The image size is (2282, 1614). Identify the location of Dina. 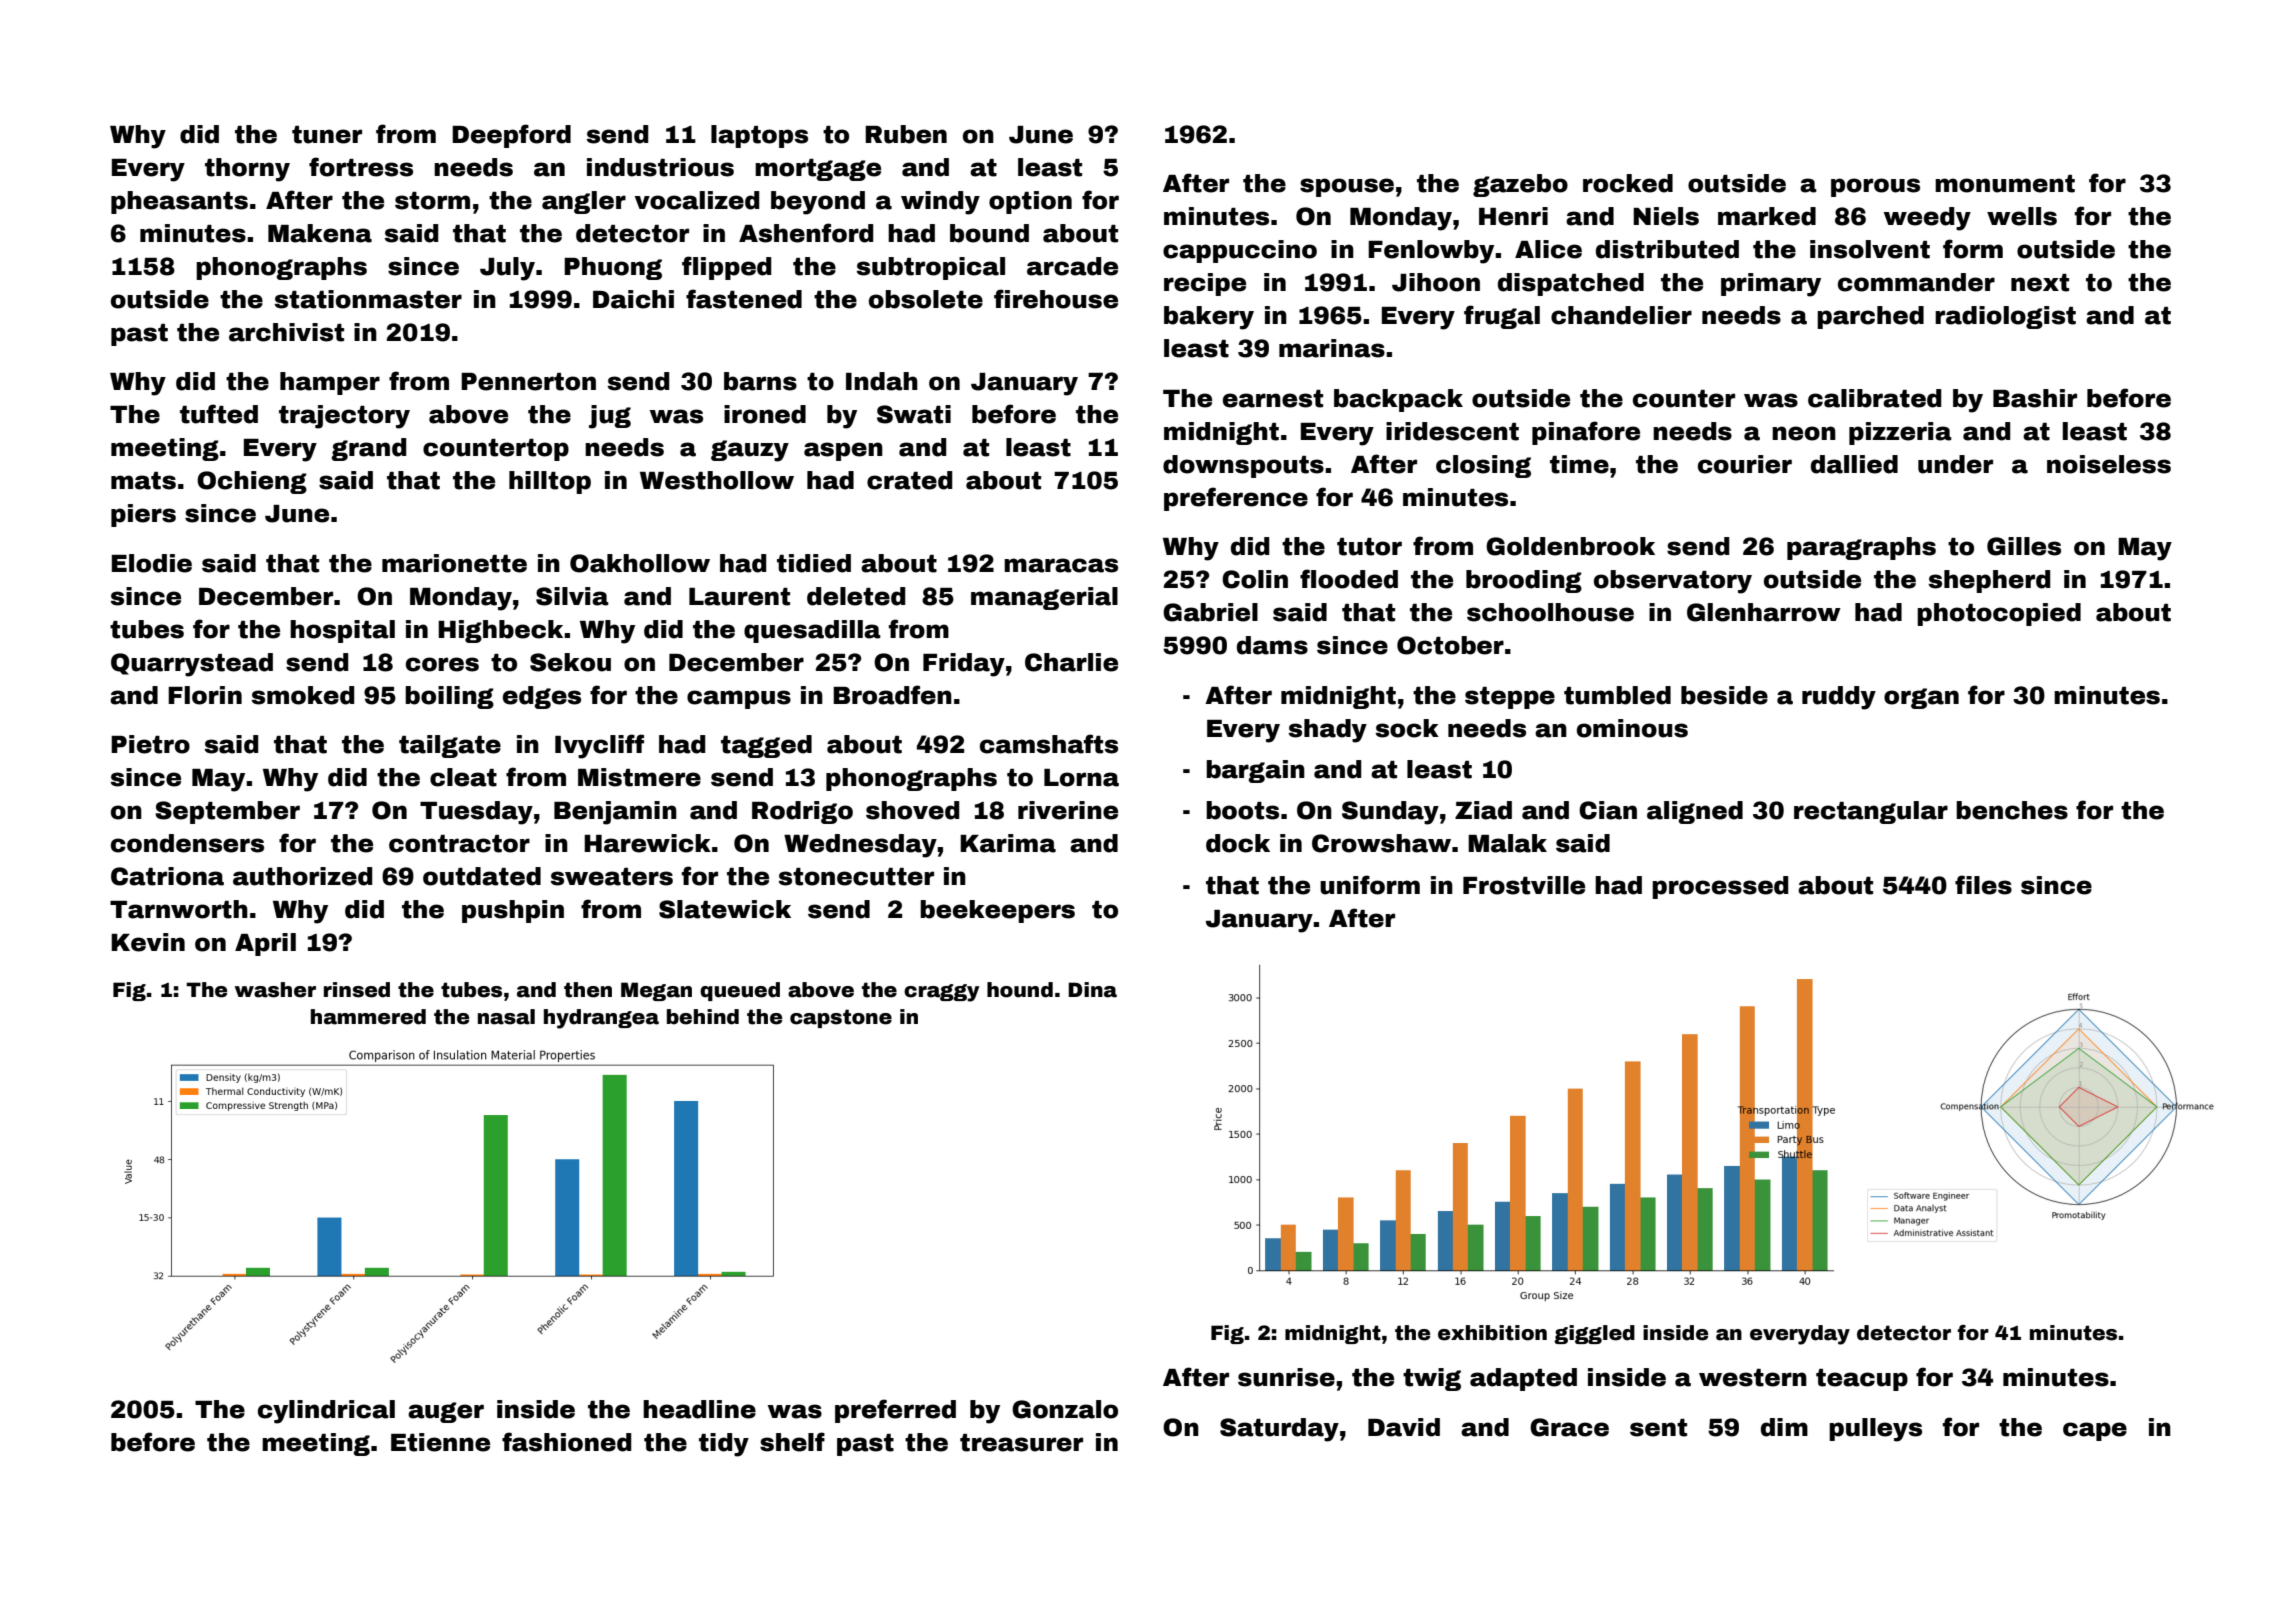
(1092, 990).
